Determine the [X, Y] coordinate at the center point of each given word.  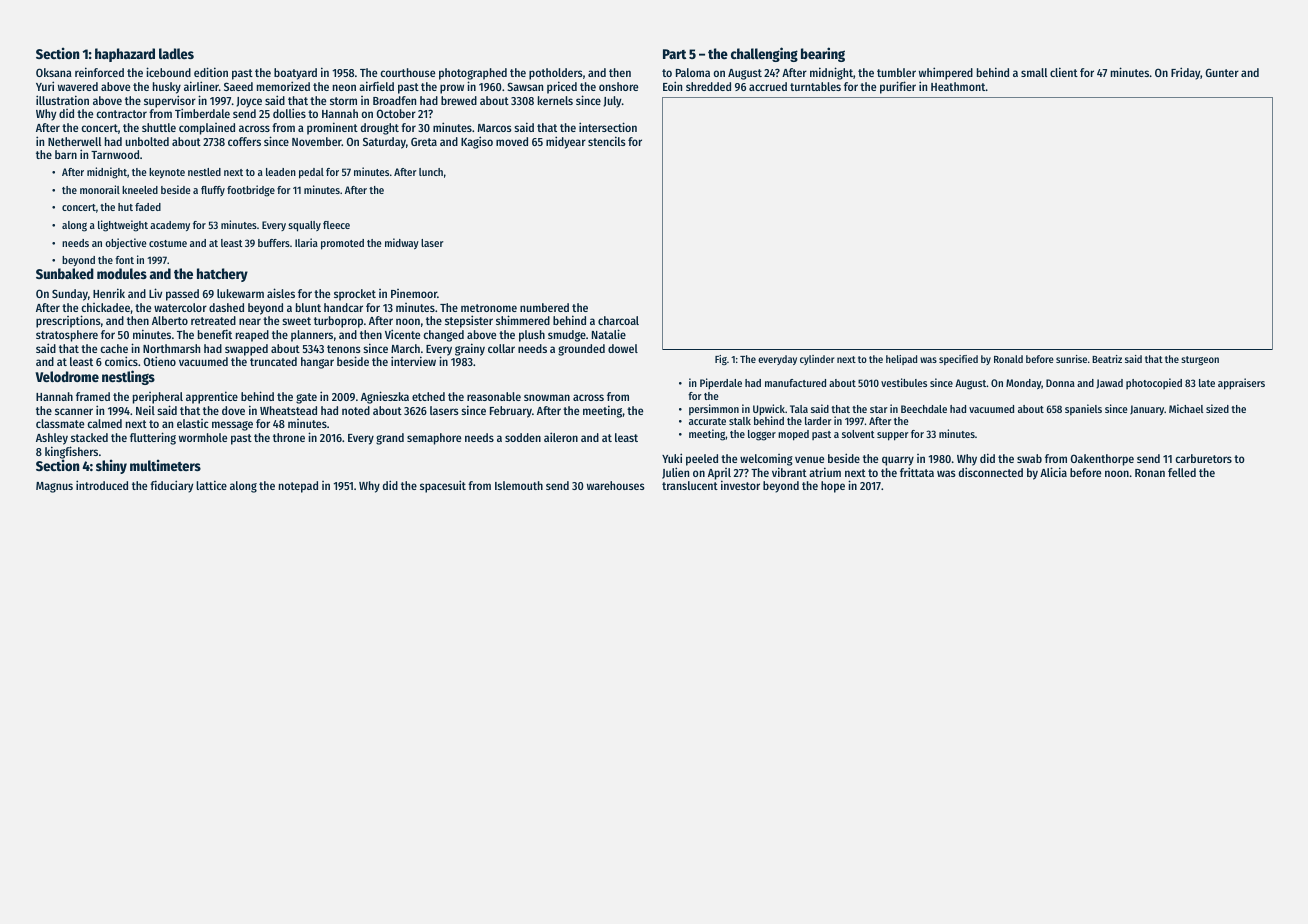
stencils [607, 141]
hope [833, 487]
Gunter [1222, 72]
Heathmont [958, 86]
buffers [274, 243]
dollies [289, 113]
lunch [431, 172]
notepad [298, 487]
